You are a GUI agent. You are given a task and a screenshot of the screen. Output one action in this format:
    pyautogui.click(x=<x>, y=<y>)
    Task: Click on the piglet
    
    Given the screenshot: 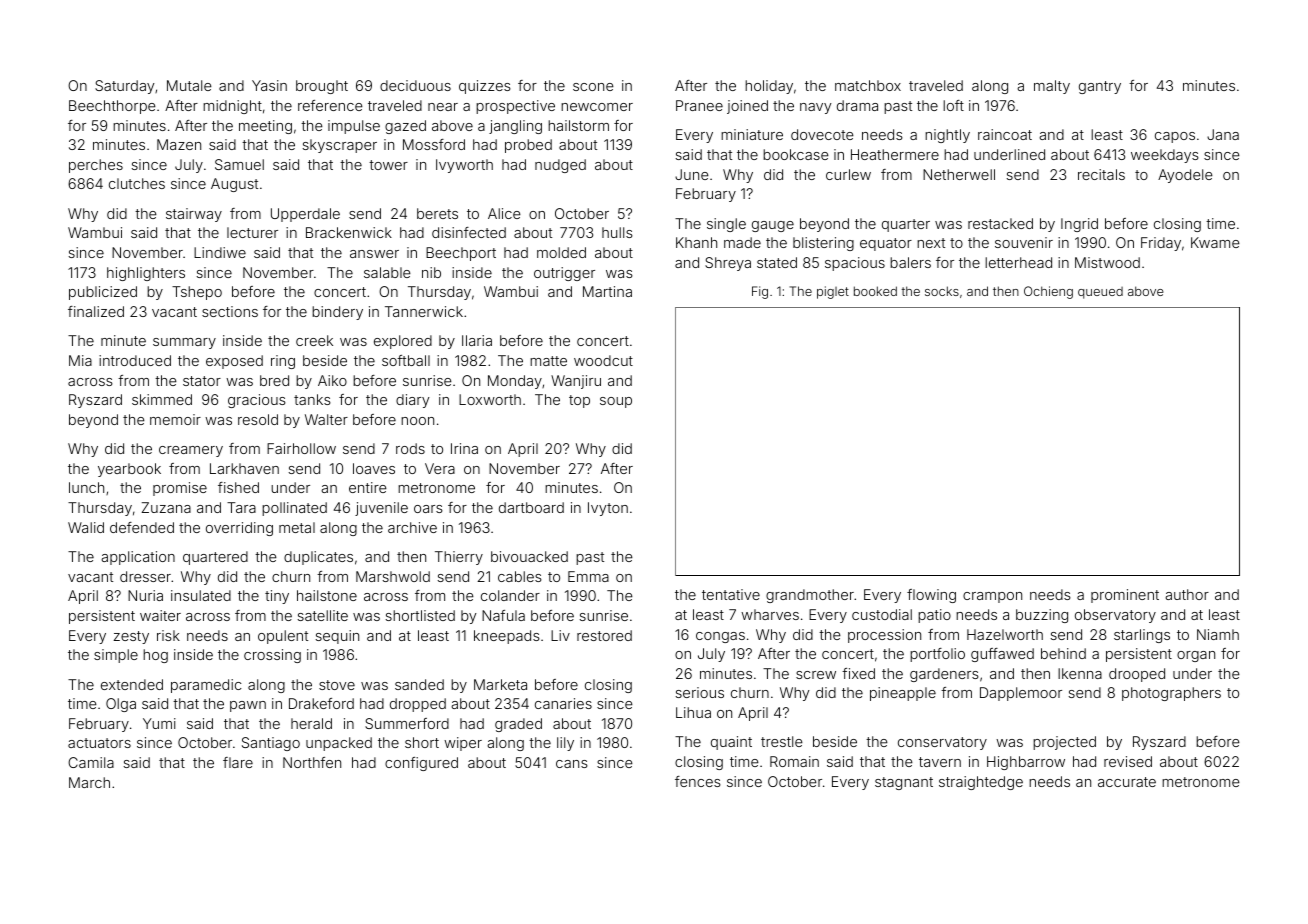 What is the action you would take?
    pyautogui.click(x=833, y=292)
